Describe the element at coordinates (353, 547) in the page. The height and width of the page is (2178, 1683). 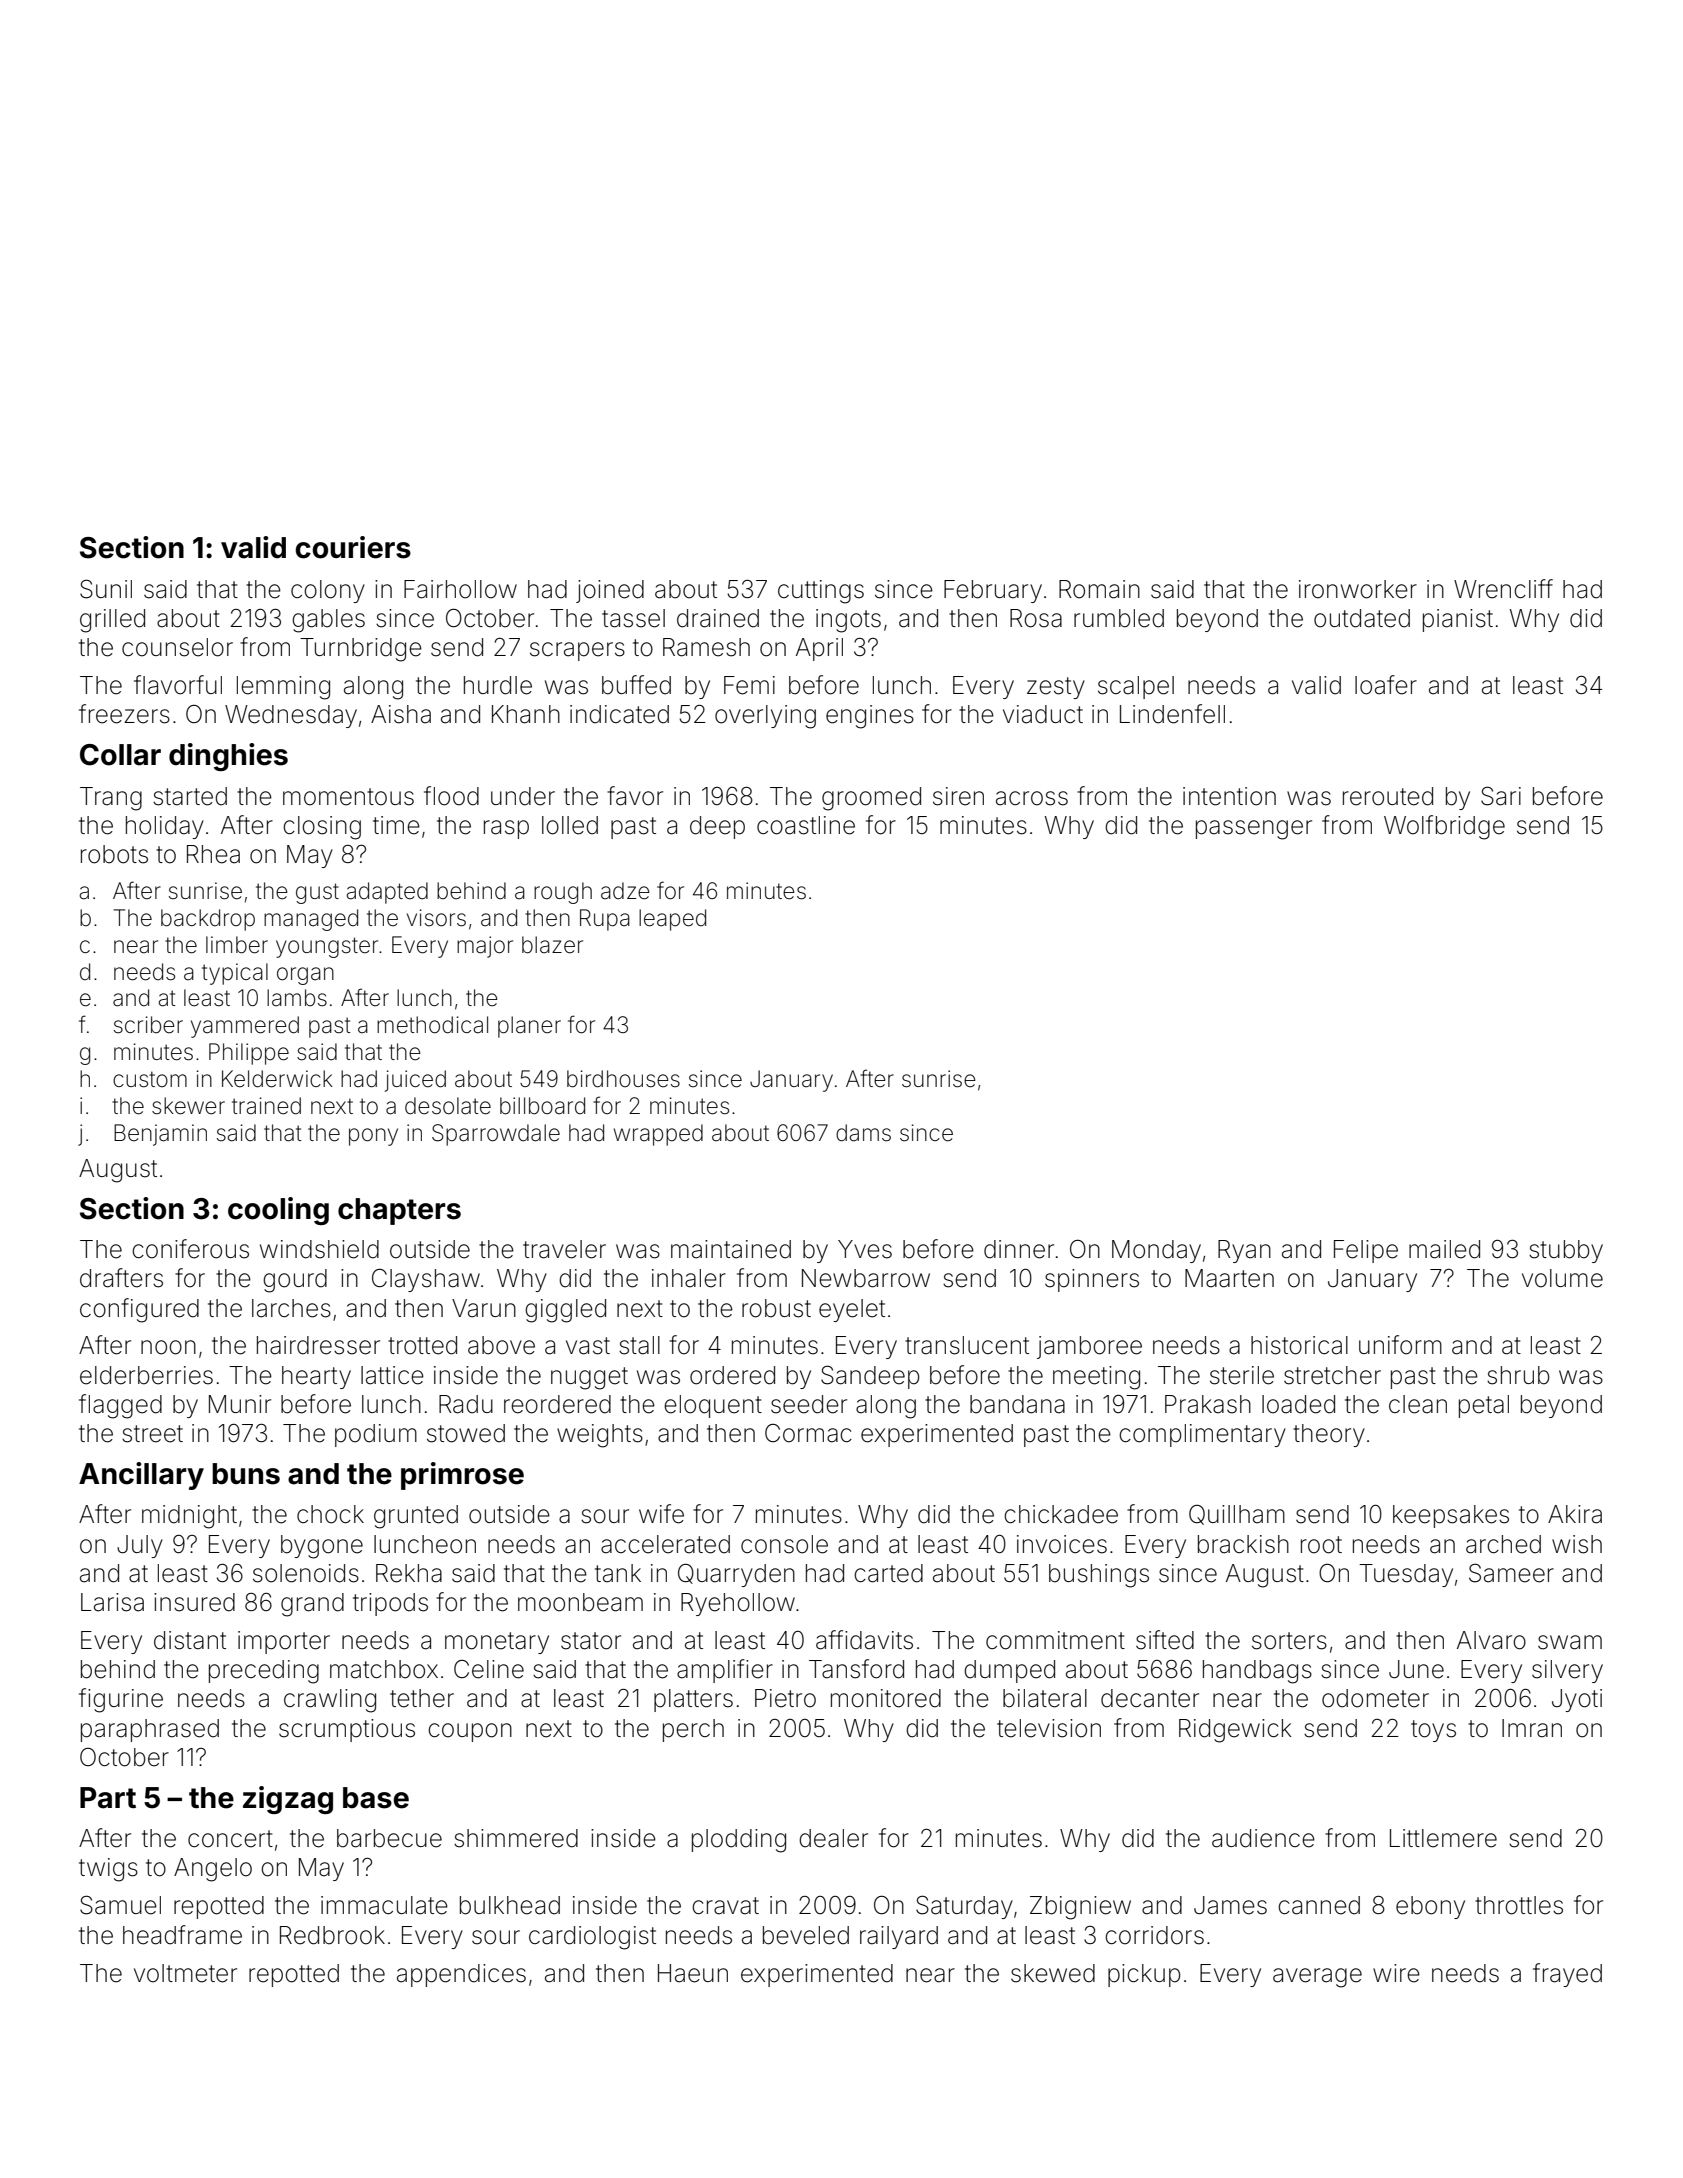
I see `couriers` at that location.
